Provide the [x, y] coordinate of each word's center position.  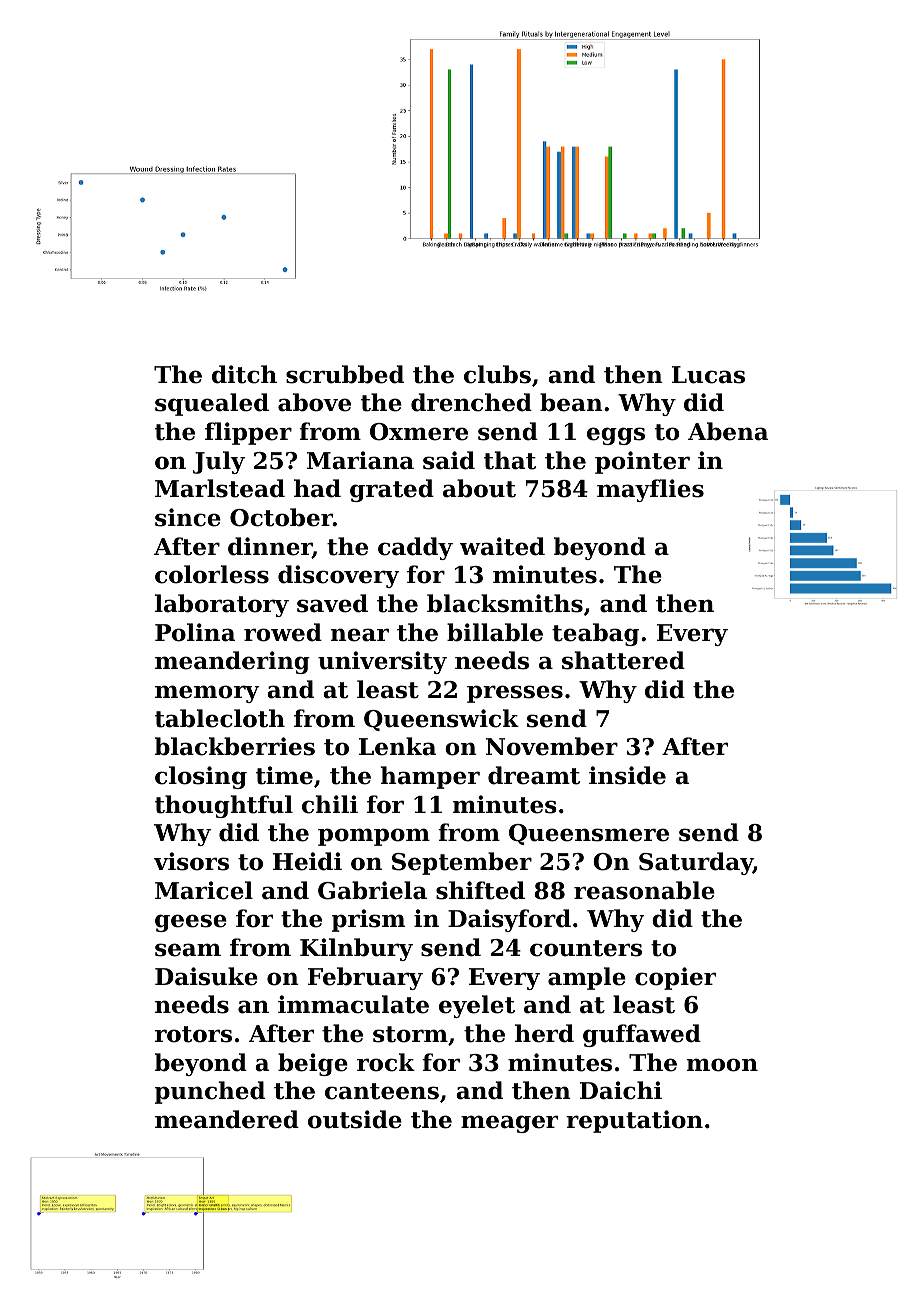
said [449, 460]
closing [201, 777]
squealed [212, 404]
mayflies [650, 490]
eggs [616, 436]
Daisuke [206, 976]
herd [544, 1033]
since [188, 517]
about [479, 488]
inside [627, 775]
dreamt [534, 775]
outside [355, 1119]
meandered [227, 1119]
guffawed [642, 1035]
